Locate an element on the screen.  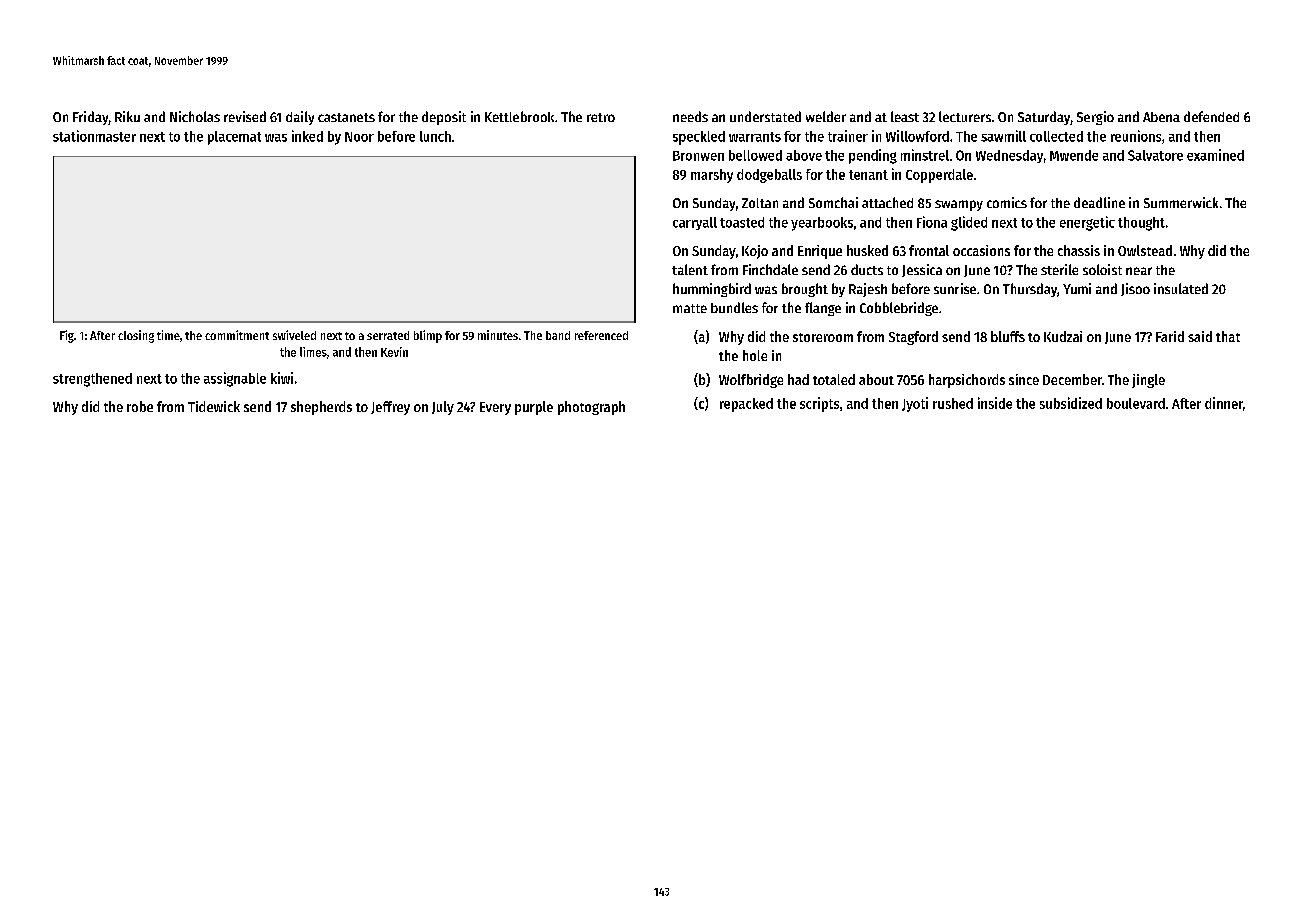
placemat is located at coordinates (234, 138).
